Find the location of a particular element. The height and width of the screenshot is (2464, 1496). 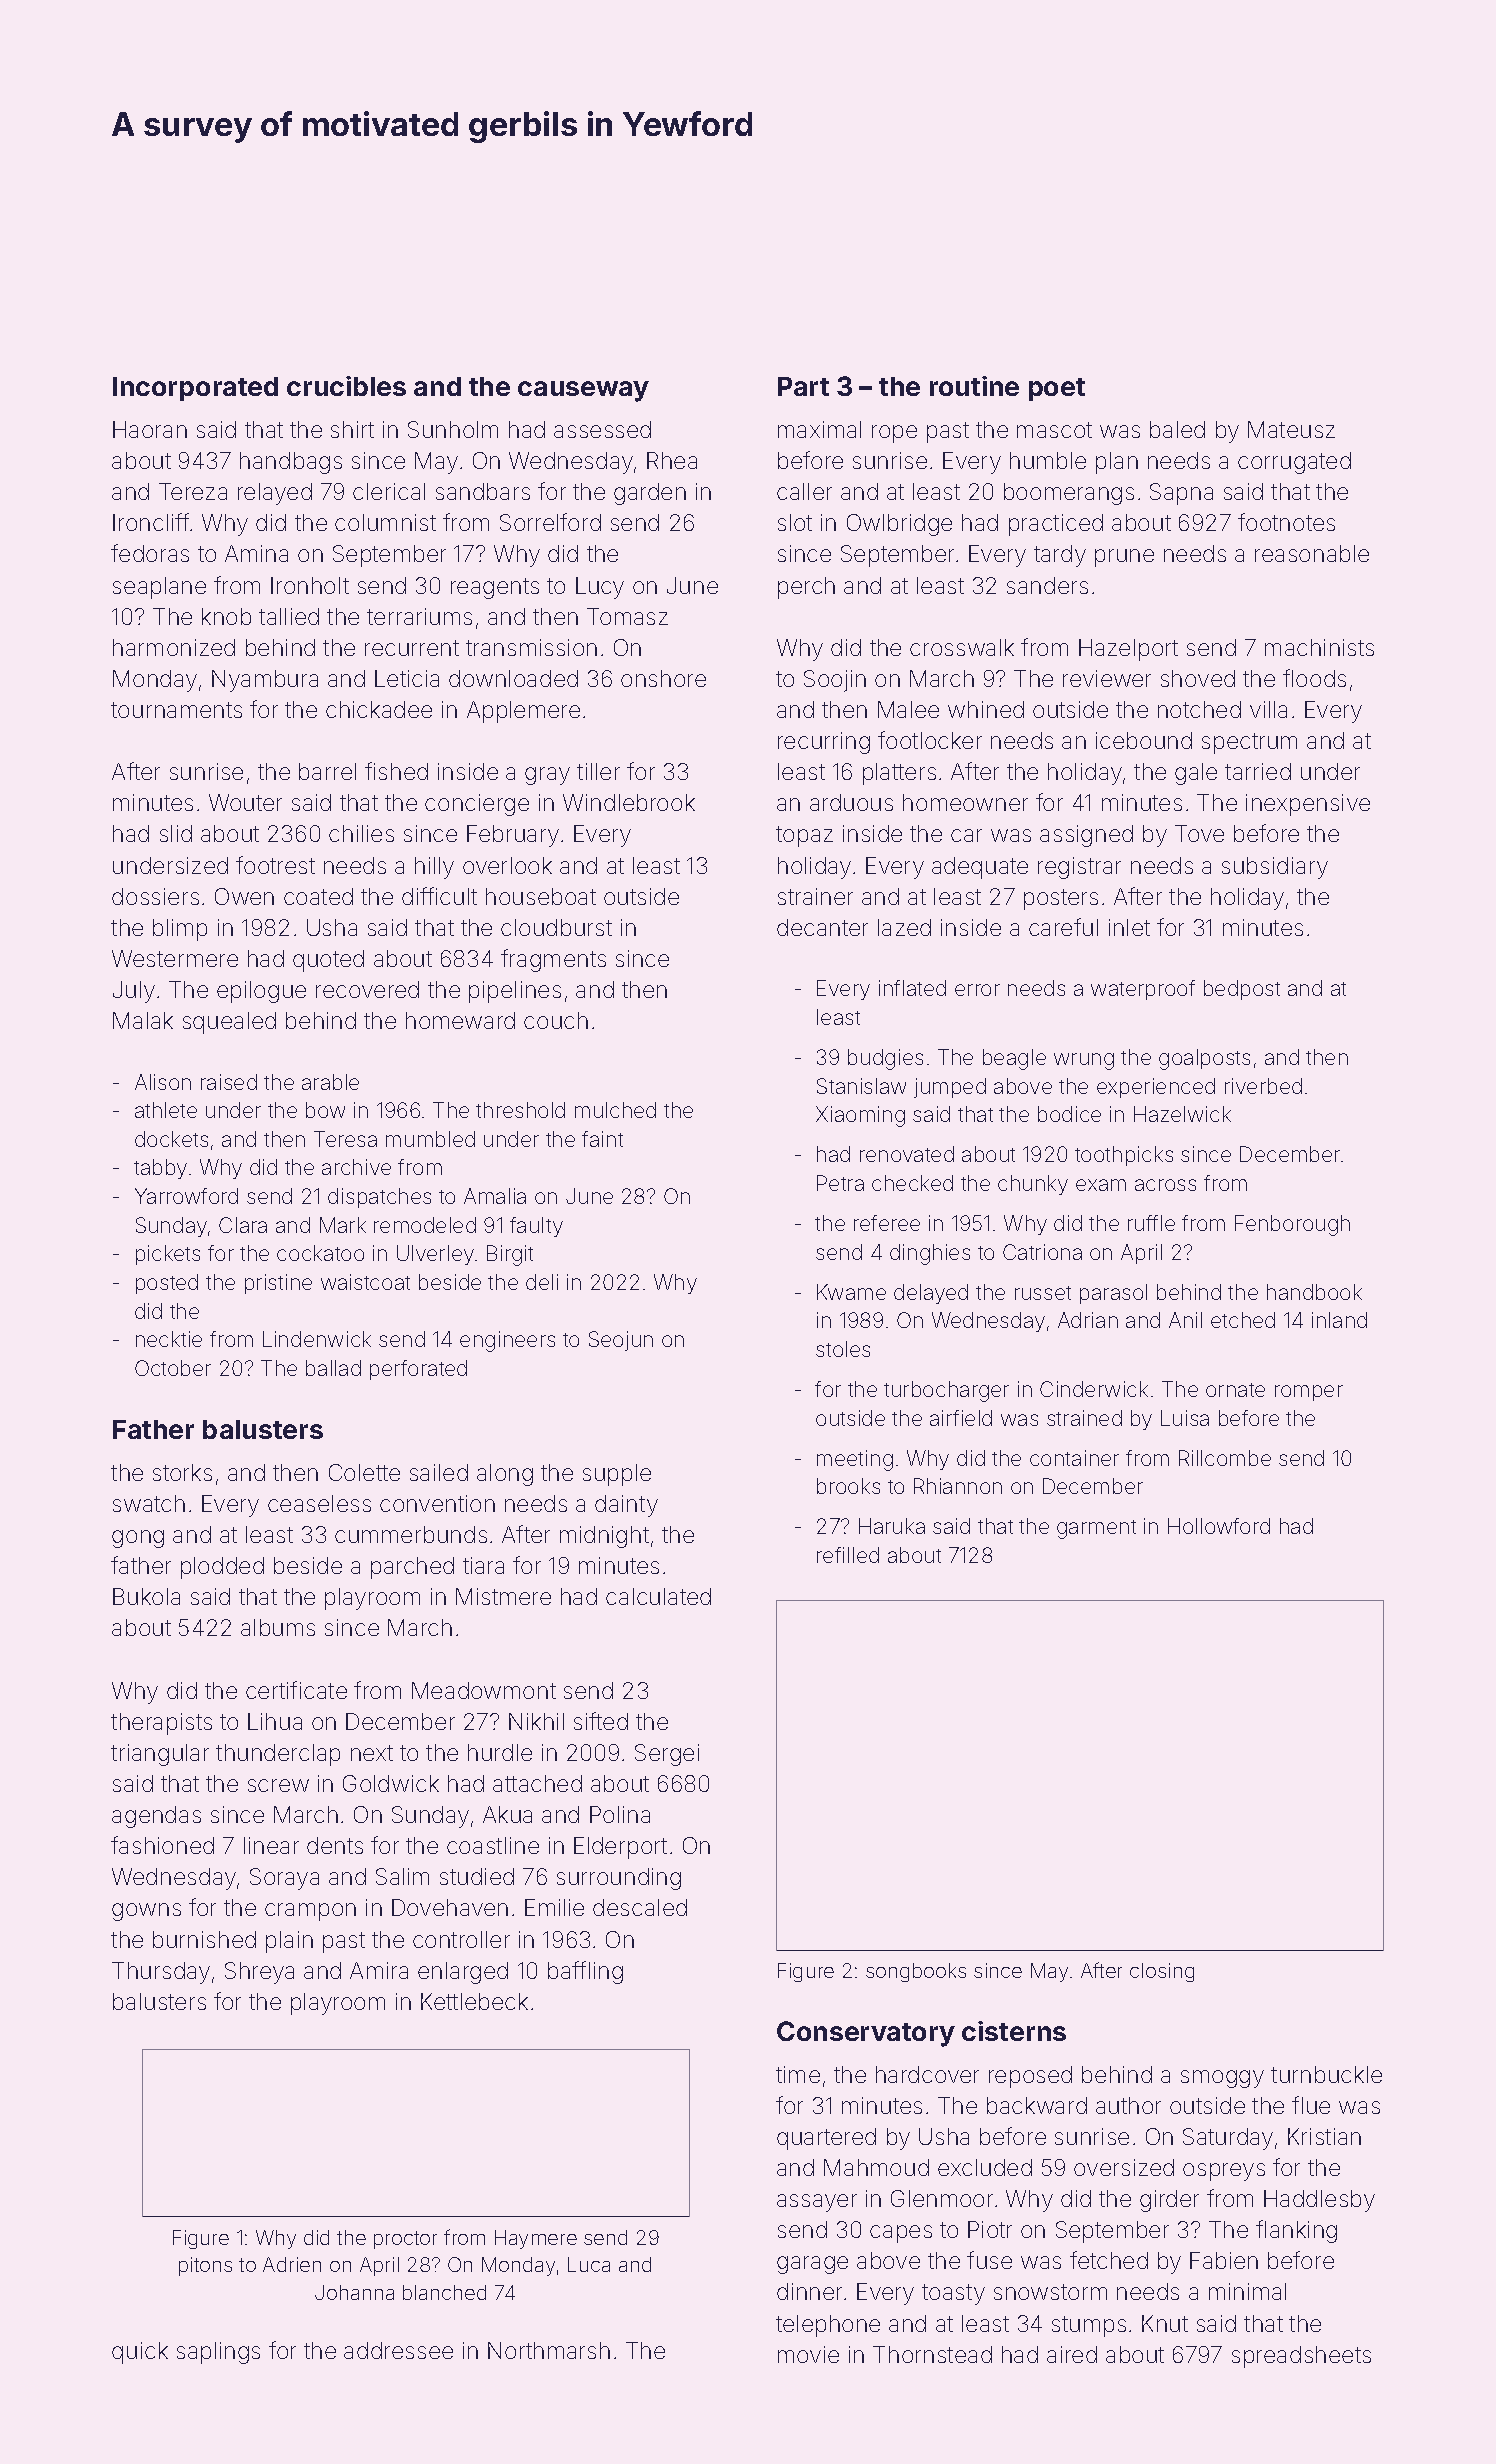

quick is located at coordinates (140, 2353).
